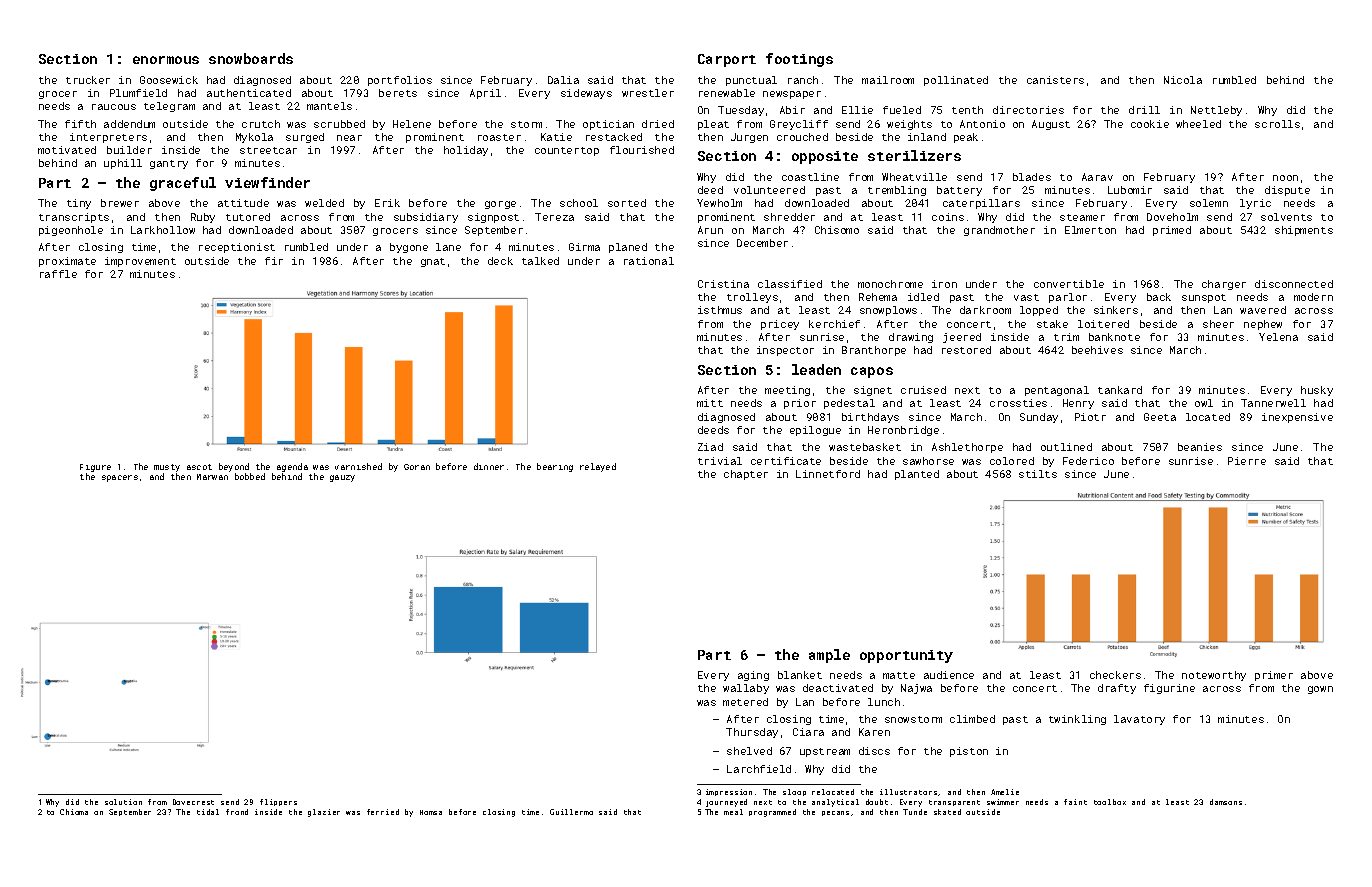  What do you see at coordinates (753, 676) in the screenshot?
I see `aging` at bounding box center [753, 676].
